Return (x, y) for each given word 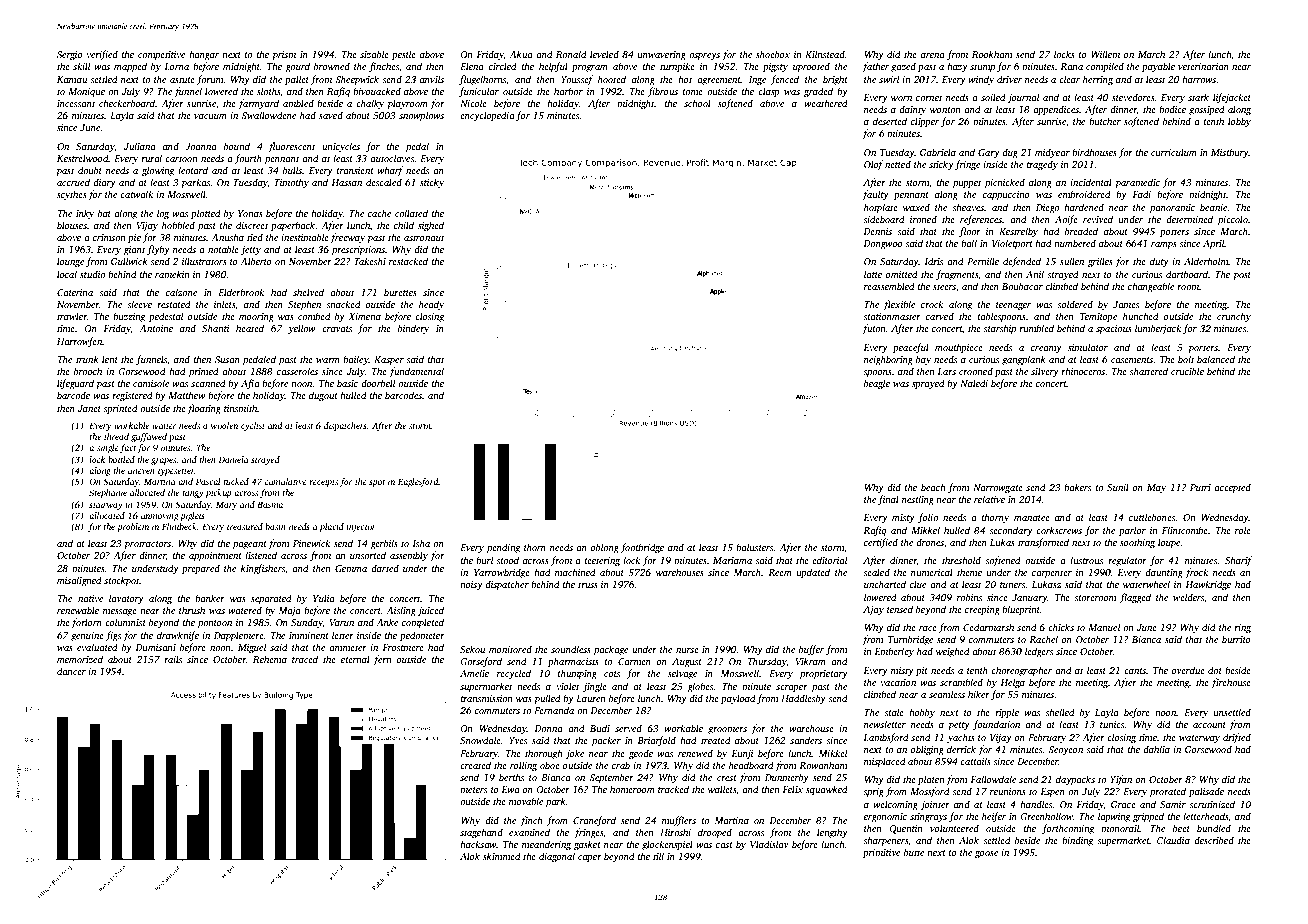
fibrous (663, 92)
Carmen (634, 661)
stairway (106, 505)
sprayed (928, 384)
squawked (827, 790)
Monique (86, 92)
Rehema (270, 659)
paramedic (1137, 183)
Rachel (1043, 639)
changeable (1151, 287)
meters (473, 790)
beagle (877, 384)
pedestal (166, 317)
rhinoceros (1083, 371)
